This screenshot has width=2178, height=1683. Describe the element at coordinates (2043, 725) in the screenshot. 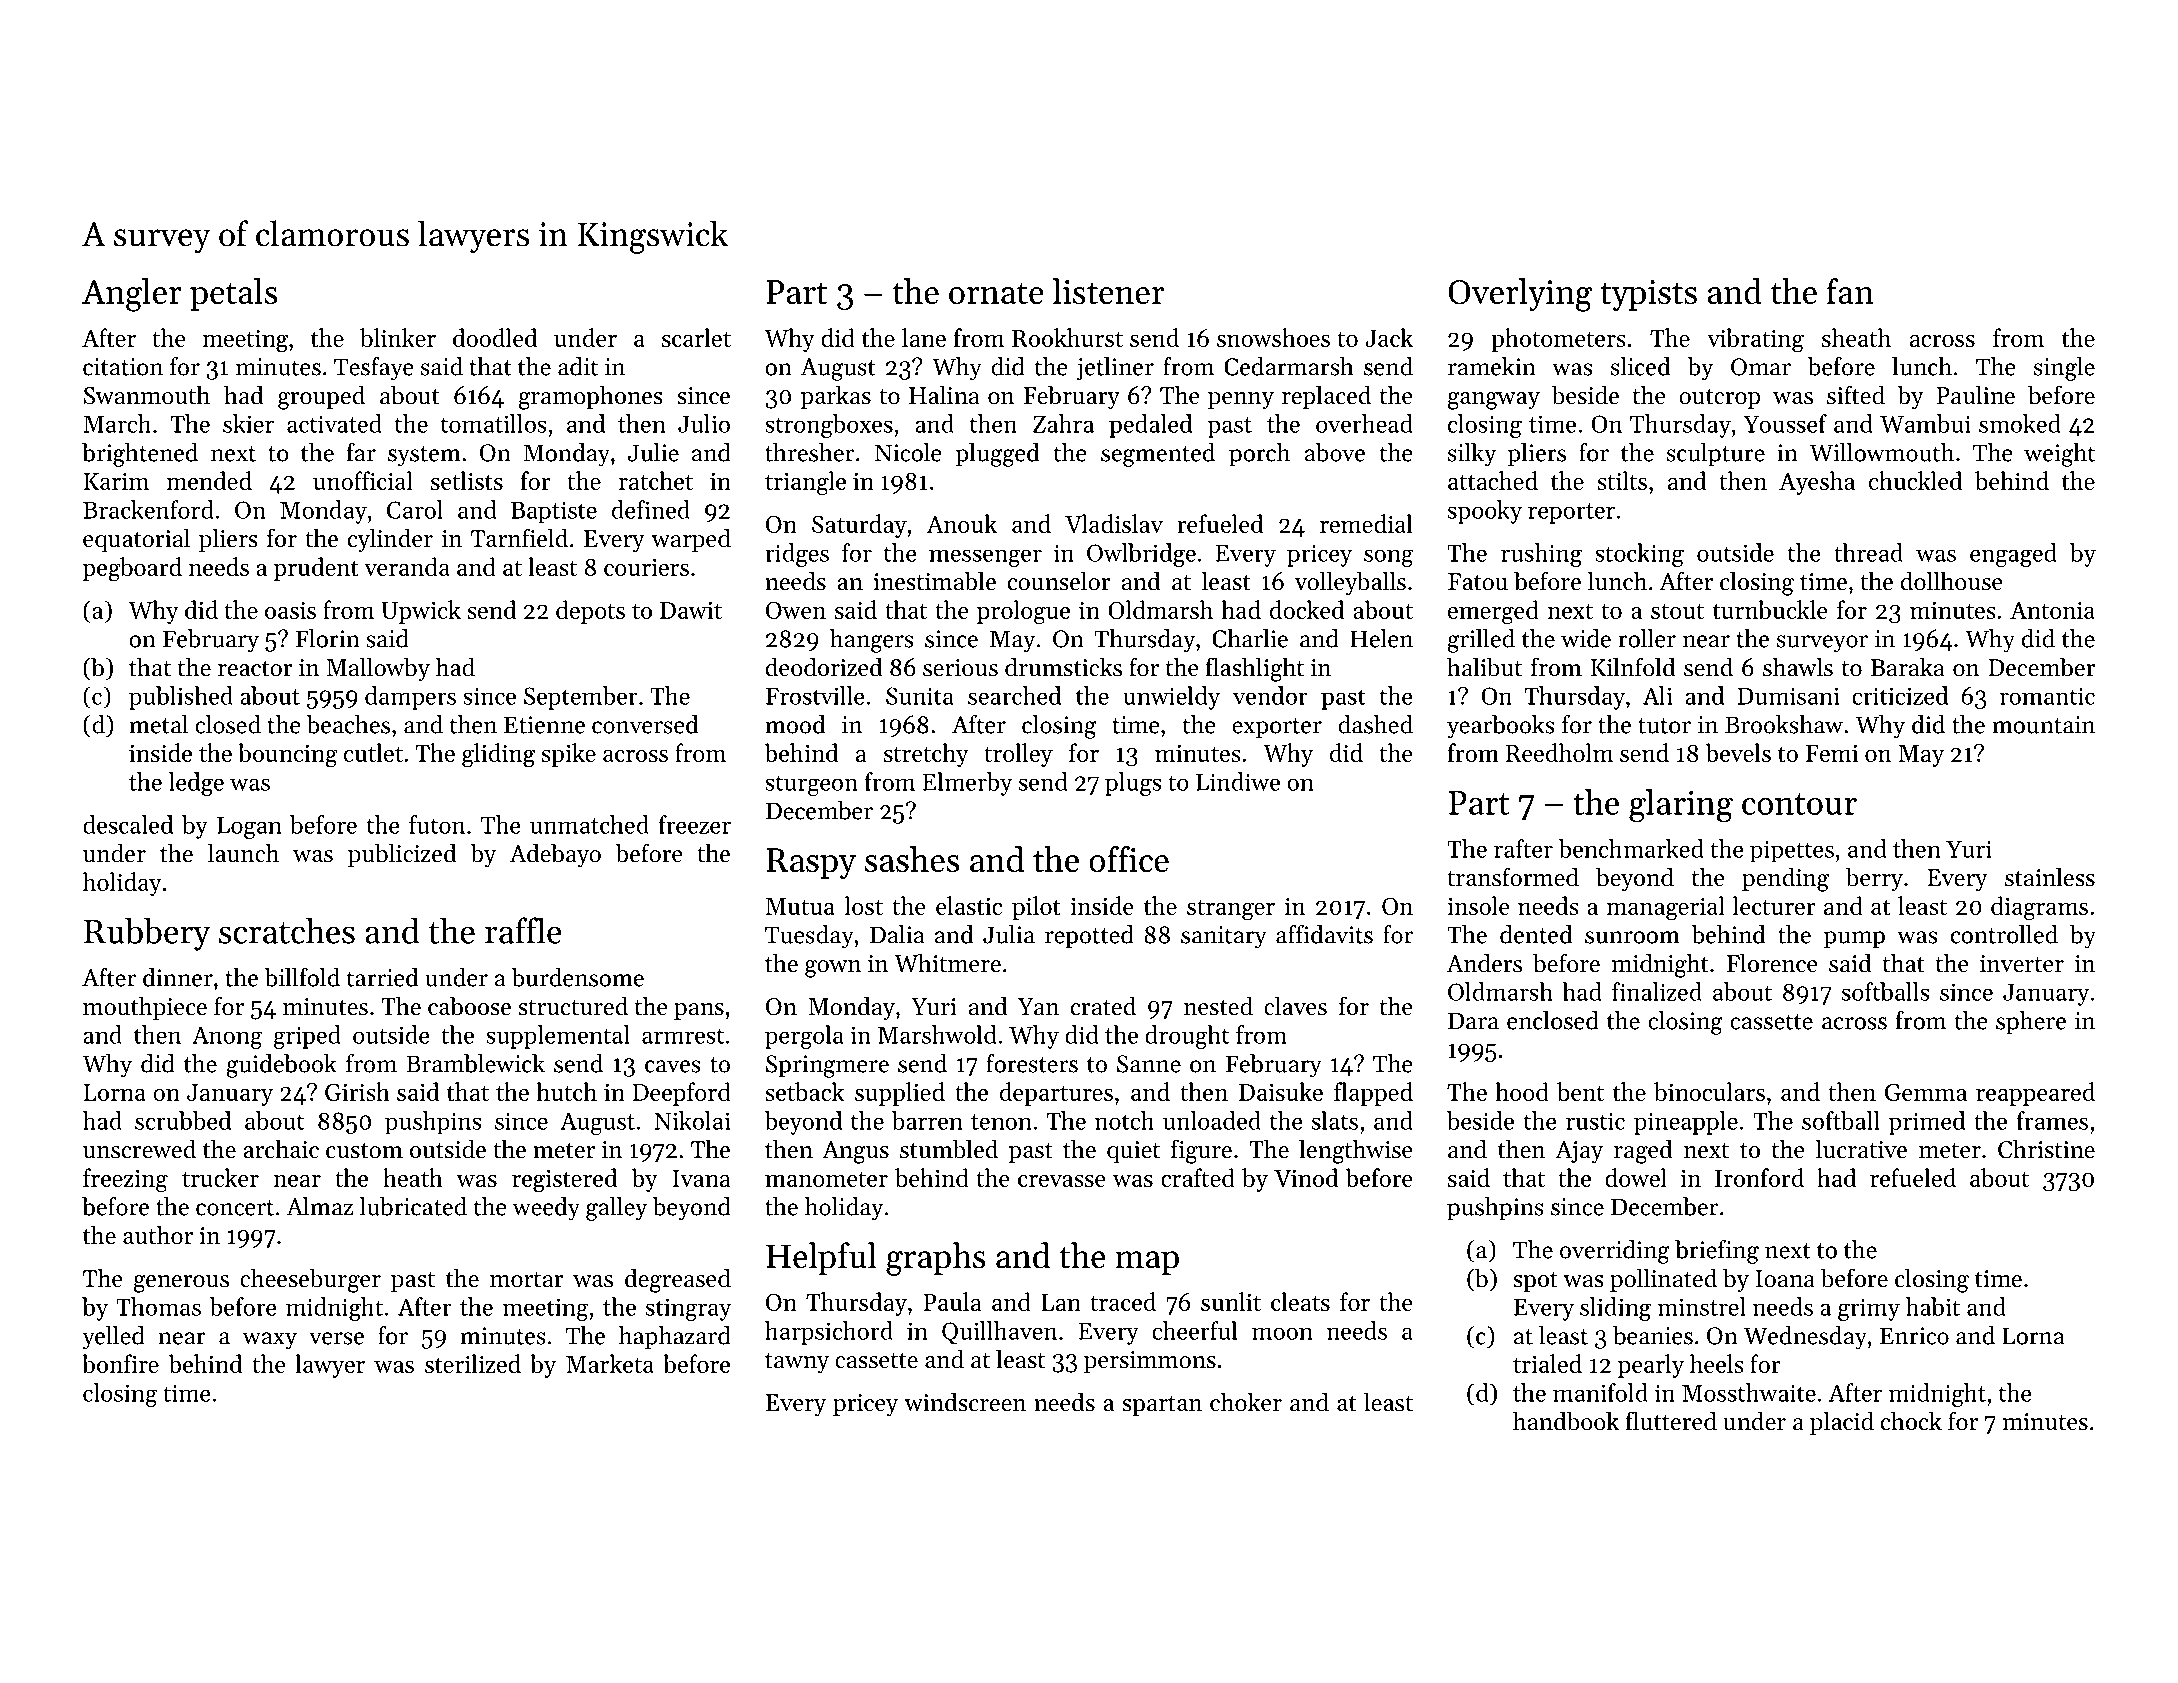

I see `mountain` at that location.
